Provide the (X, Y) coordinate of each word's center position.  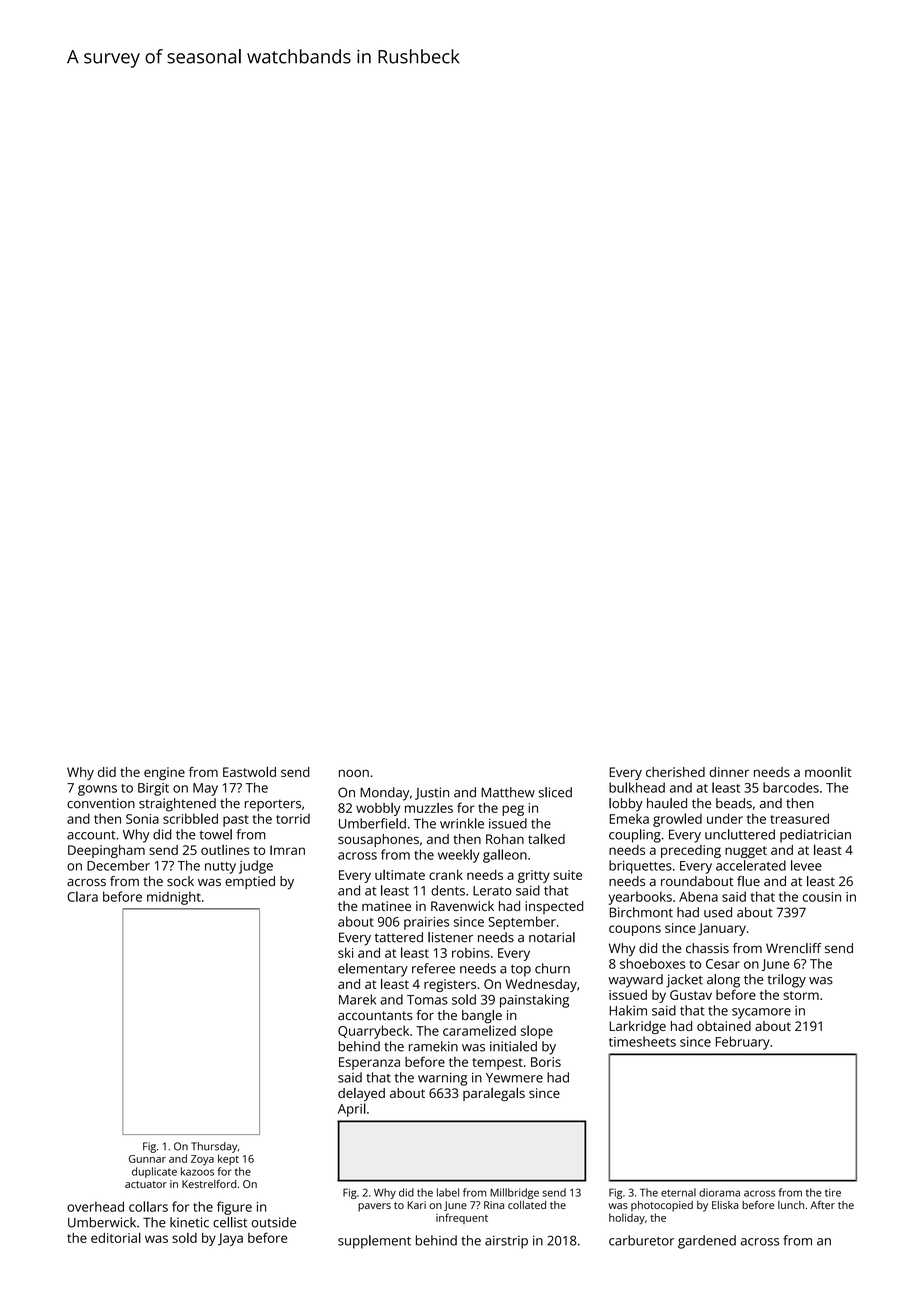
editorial (116, 1237)
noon (354, 773)
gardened (707, 1242)
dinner (729, 772)
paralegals (494, 1094)
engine (164, 773)
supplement (374, 1242)
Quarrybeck (373, 1032)
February (743, 1043)
